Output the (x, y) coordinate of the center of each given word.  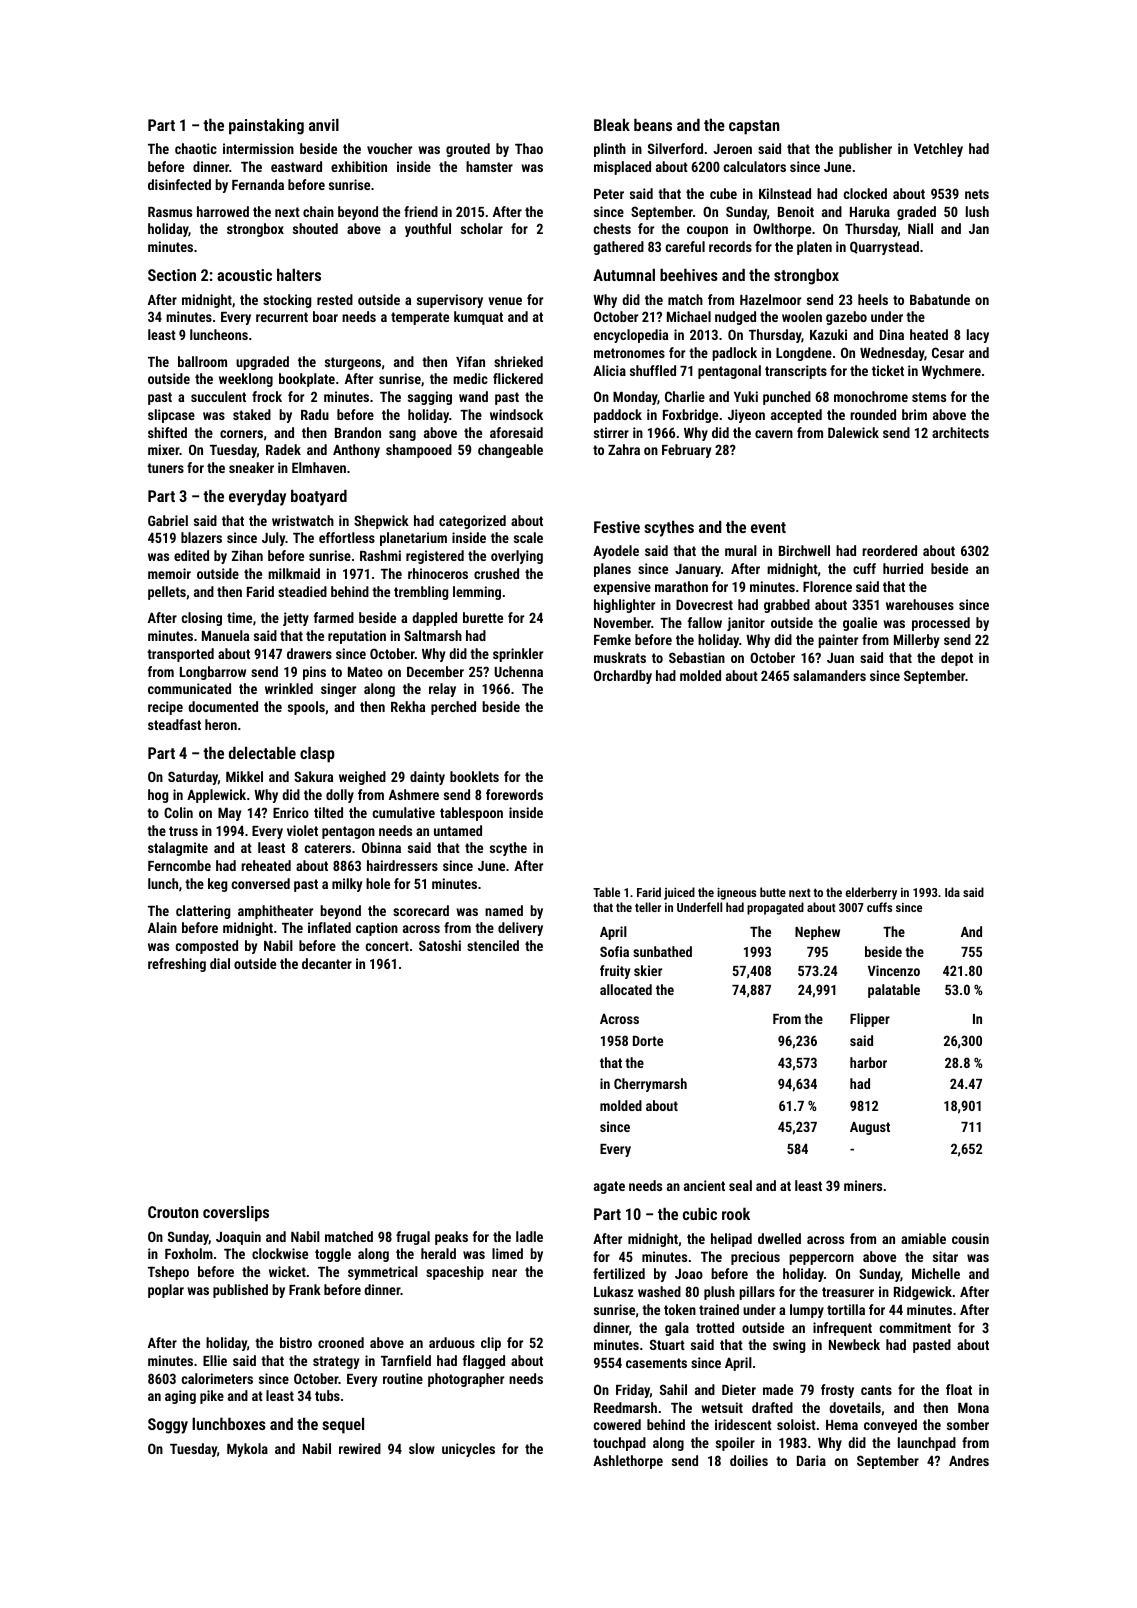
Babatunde (940, 299)
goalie (860, 624)
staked (252, 414)
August (870, 1128)
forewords (514, 794)
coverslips (236, 1213)
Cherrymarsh (650, 1085)
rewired (360, 1448)
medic (470, 378)
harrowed (223, 211)
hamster (489, 166)
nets (977, 194)
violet (302, 830)
